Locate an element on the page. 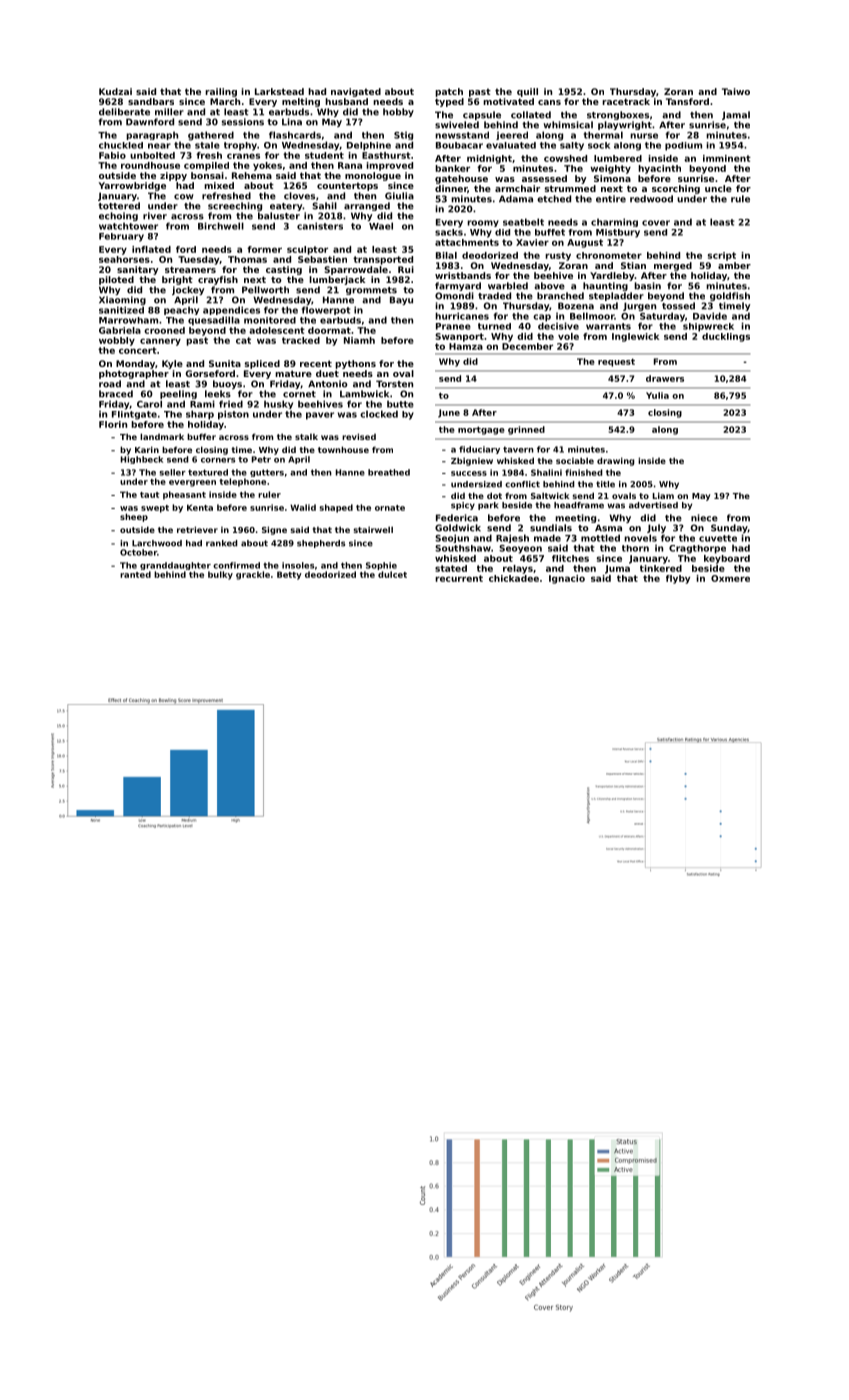 The image size is (849, 1400). goldfish is located at coordinates (730, 296).
